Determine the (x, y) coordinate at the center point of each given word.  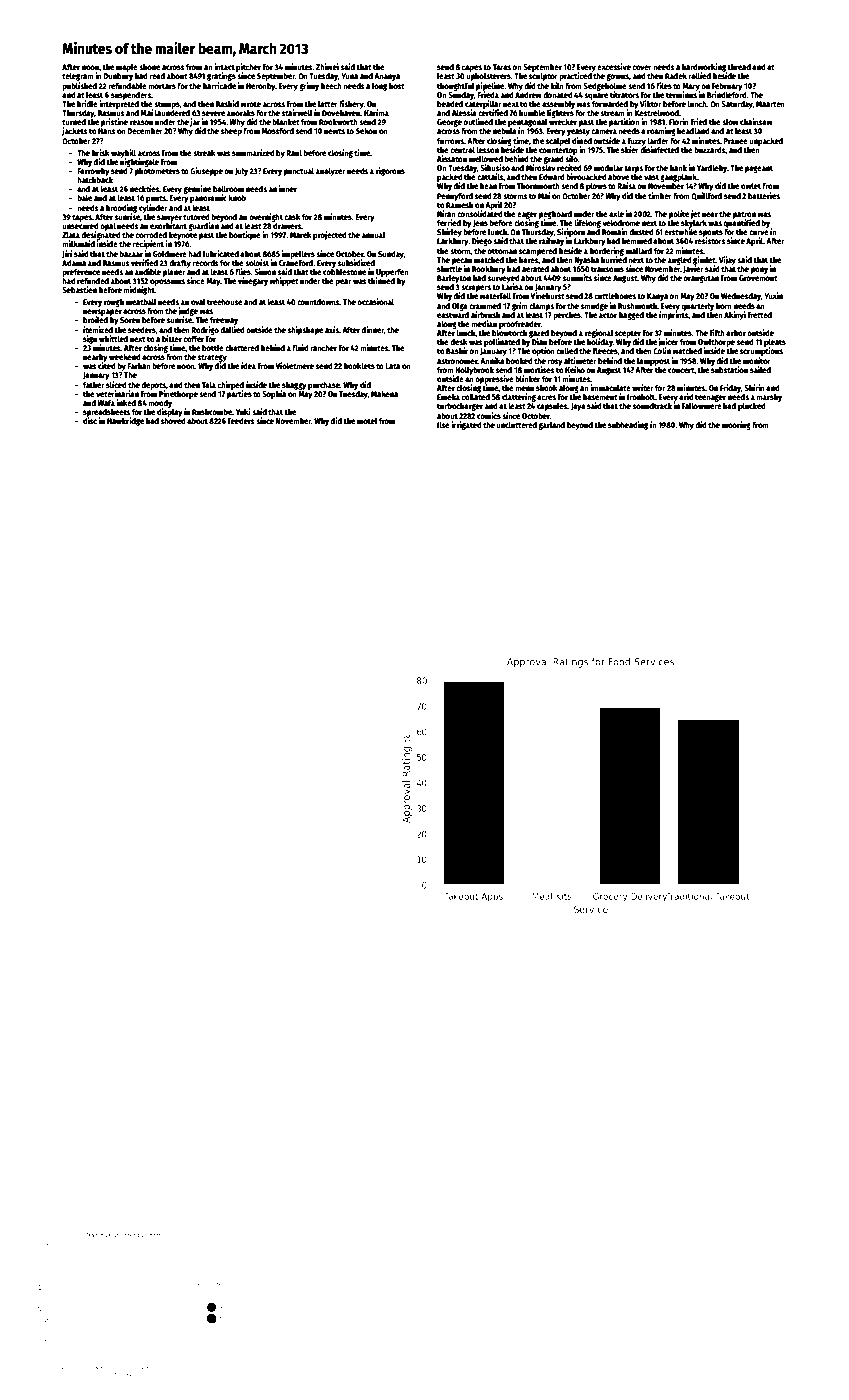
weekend (125, 356)
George (449, 123)
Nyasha (586, 261)
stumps (167, 105)
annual (374, 235)
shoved (173, 421)
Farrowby (93, 172)
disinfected (659, 149)
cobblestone (344, 272)
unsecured (80, 226)
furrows (450, 141)
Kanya (657, 297)
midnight (139, 290)
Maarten (770, 104)
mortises (539, 369)
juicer (668, 342)
